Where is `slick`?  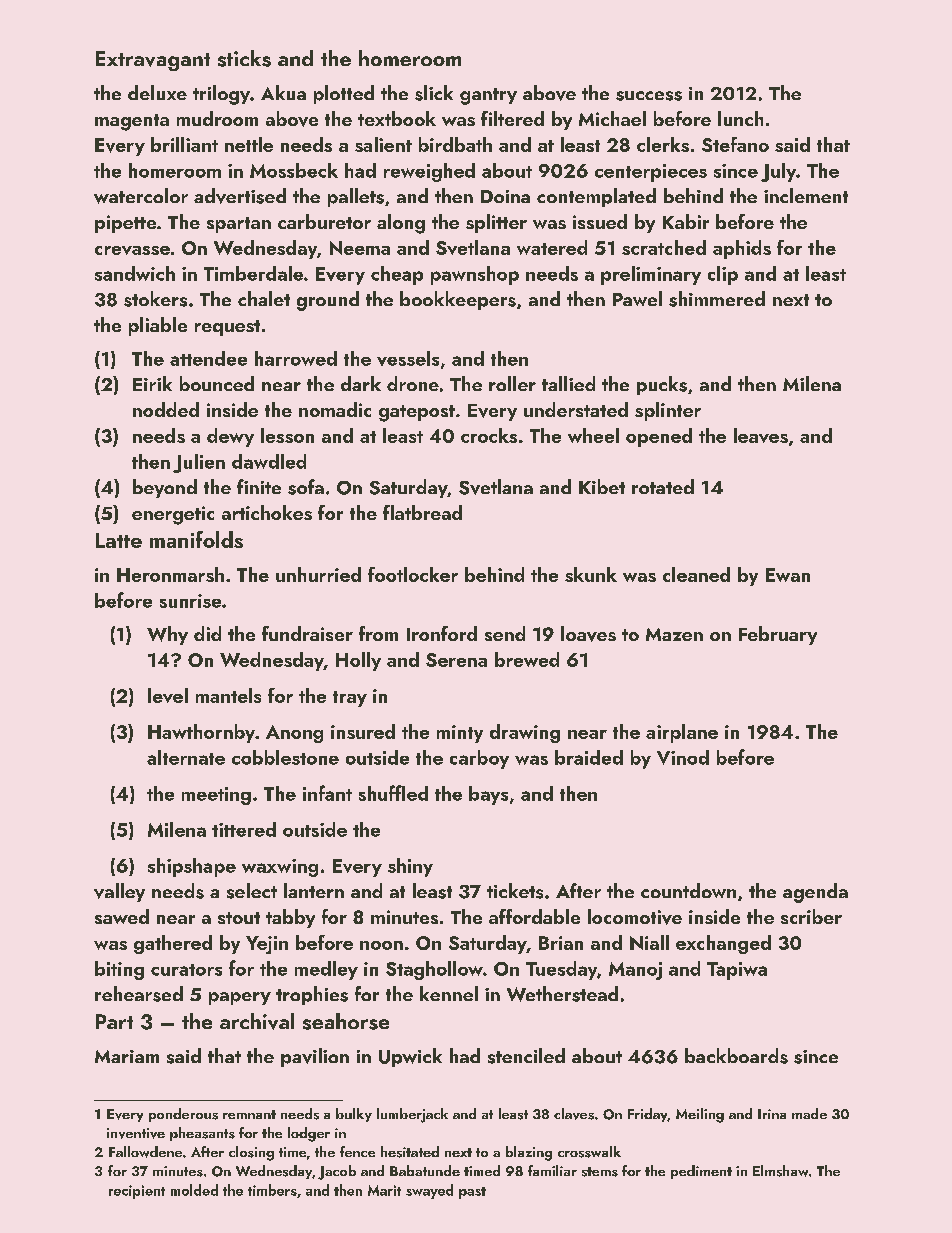 slick is located at coordinates (434, 93).
